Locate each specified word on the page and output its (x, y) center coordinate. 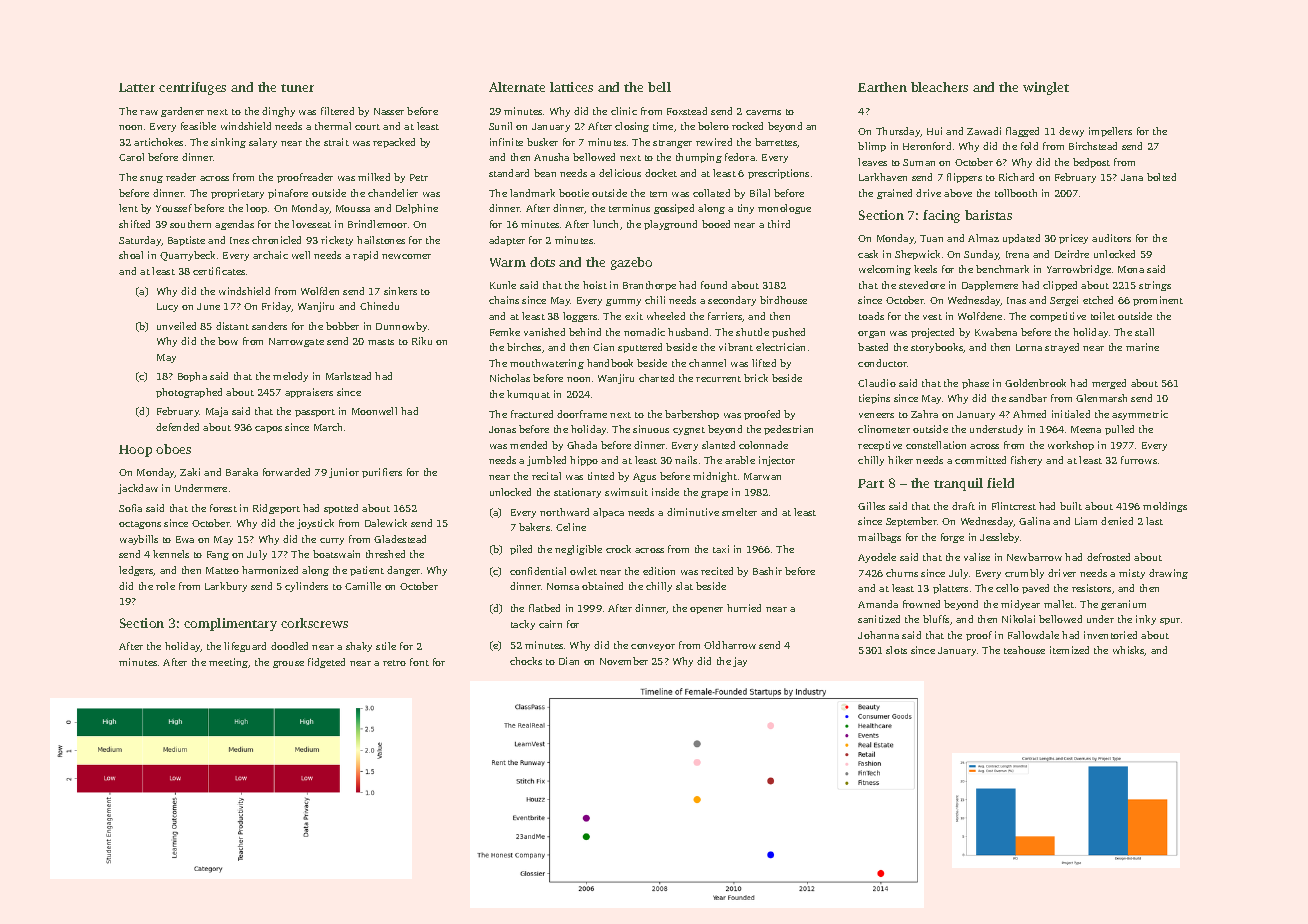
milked (374, 177)
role (165, 586)
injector (777, 461)
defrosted (1108, 557)
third (779, 224)
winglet (1046, 88)
